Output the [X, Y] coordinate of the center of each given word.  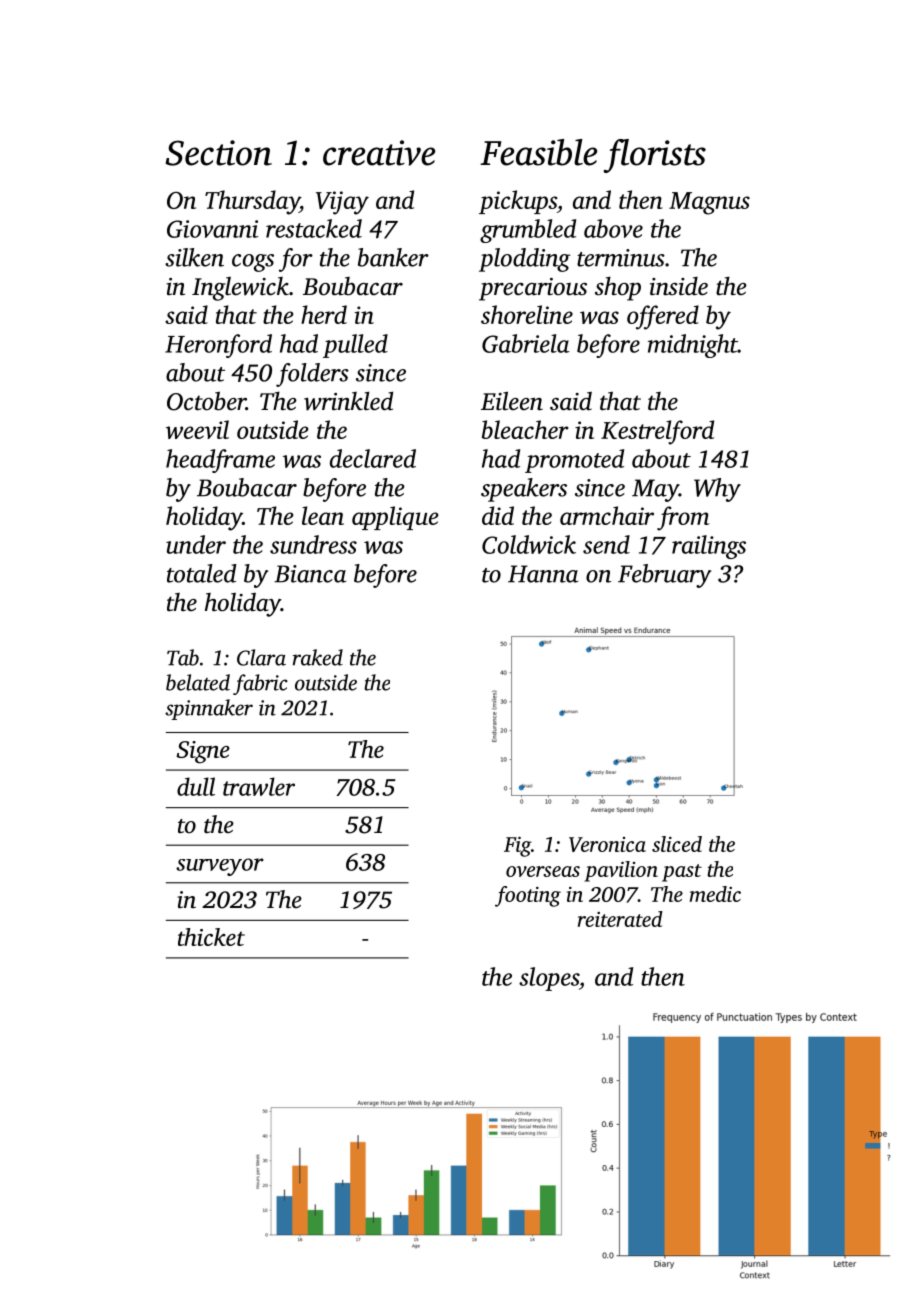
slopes [549, 979]
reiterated [620, 919]
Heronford [218, 346]
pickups [518, 202]
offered [663, 317]
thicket [211, 937]
